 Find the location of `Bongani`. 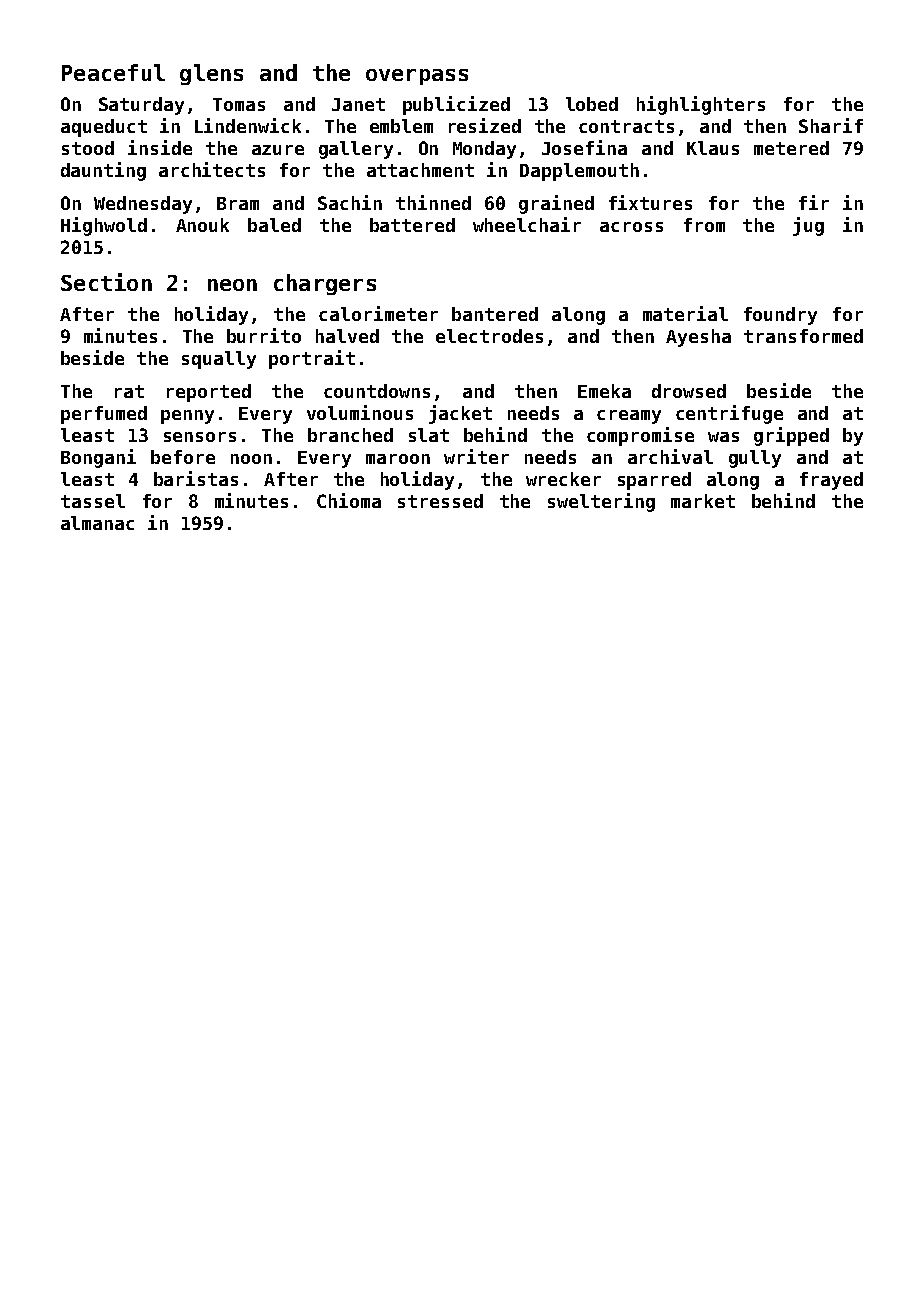

Bongani is located at coordinates (98, 458).
